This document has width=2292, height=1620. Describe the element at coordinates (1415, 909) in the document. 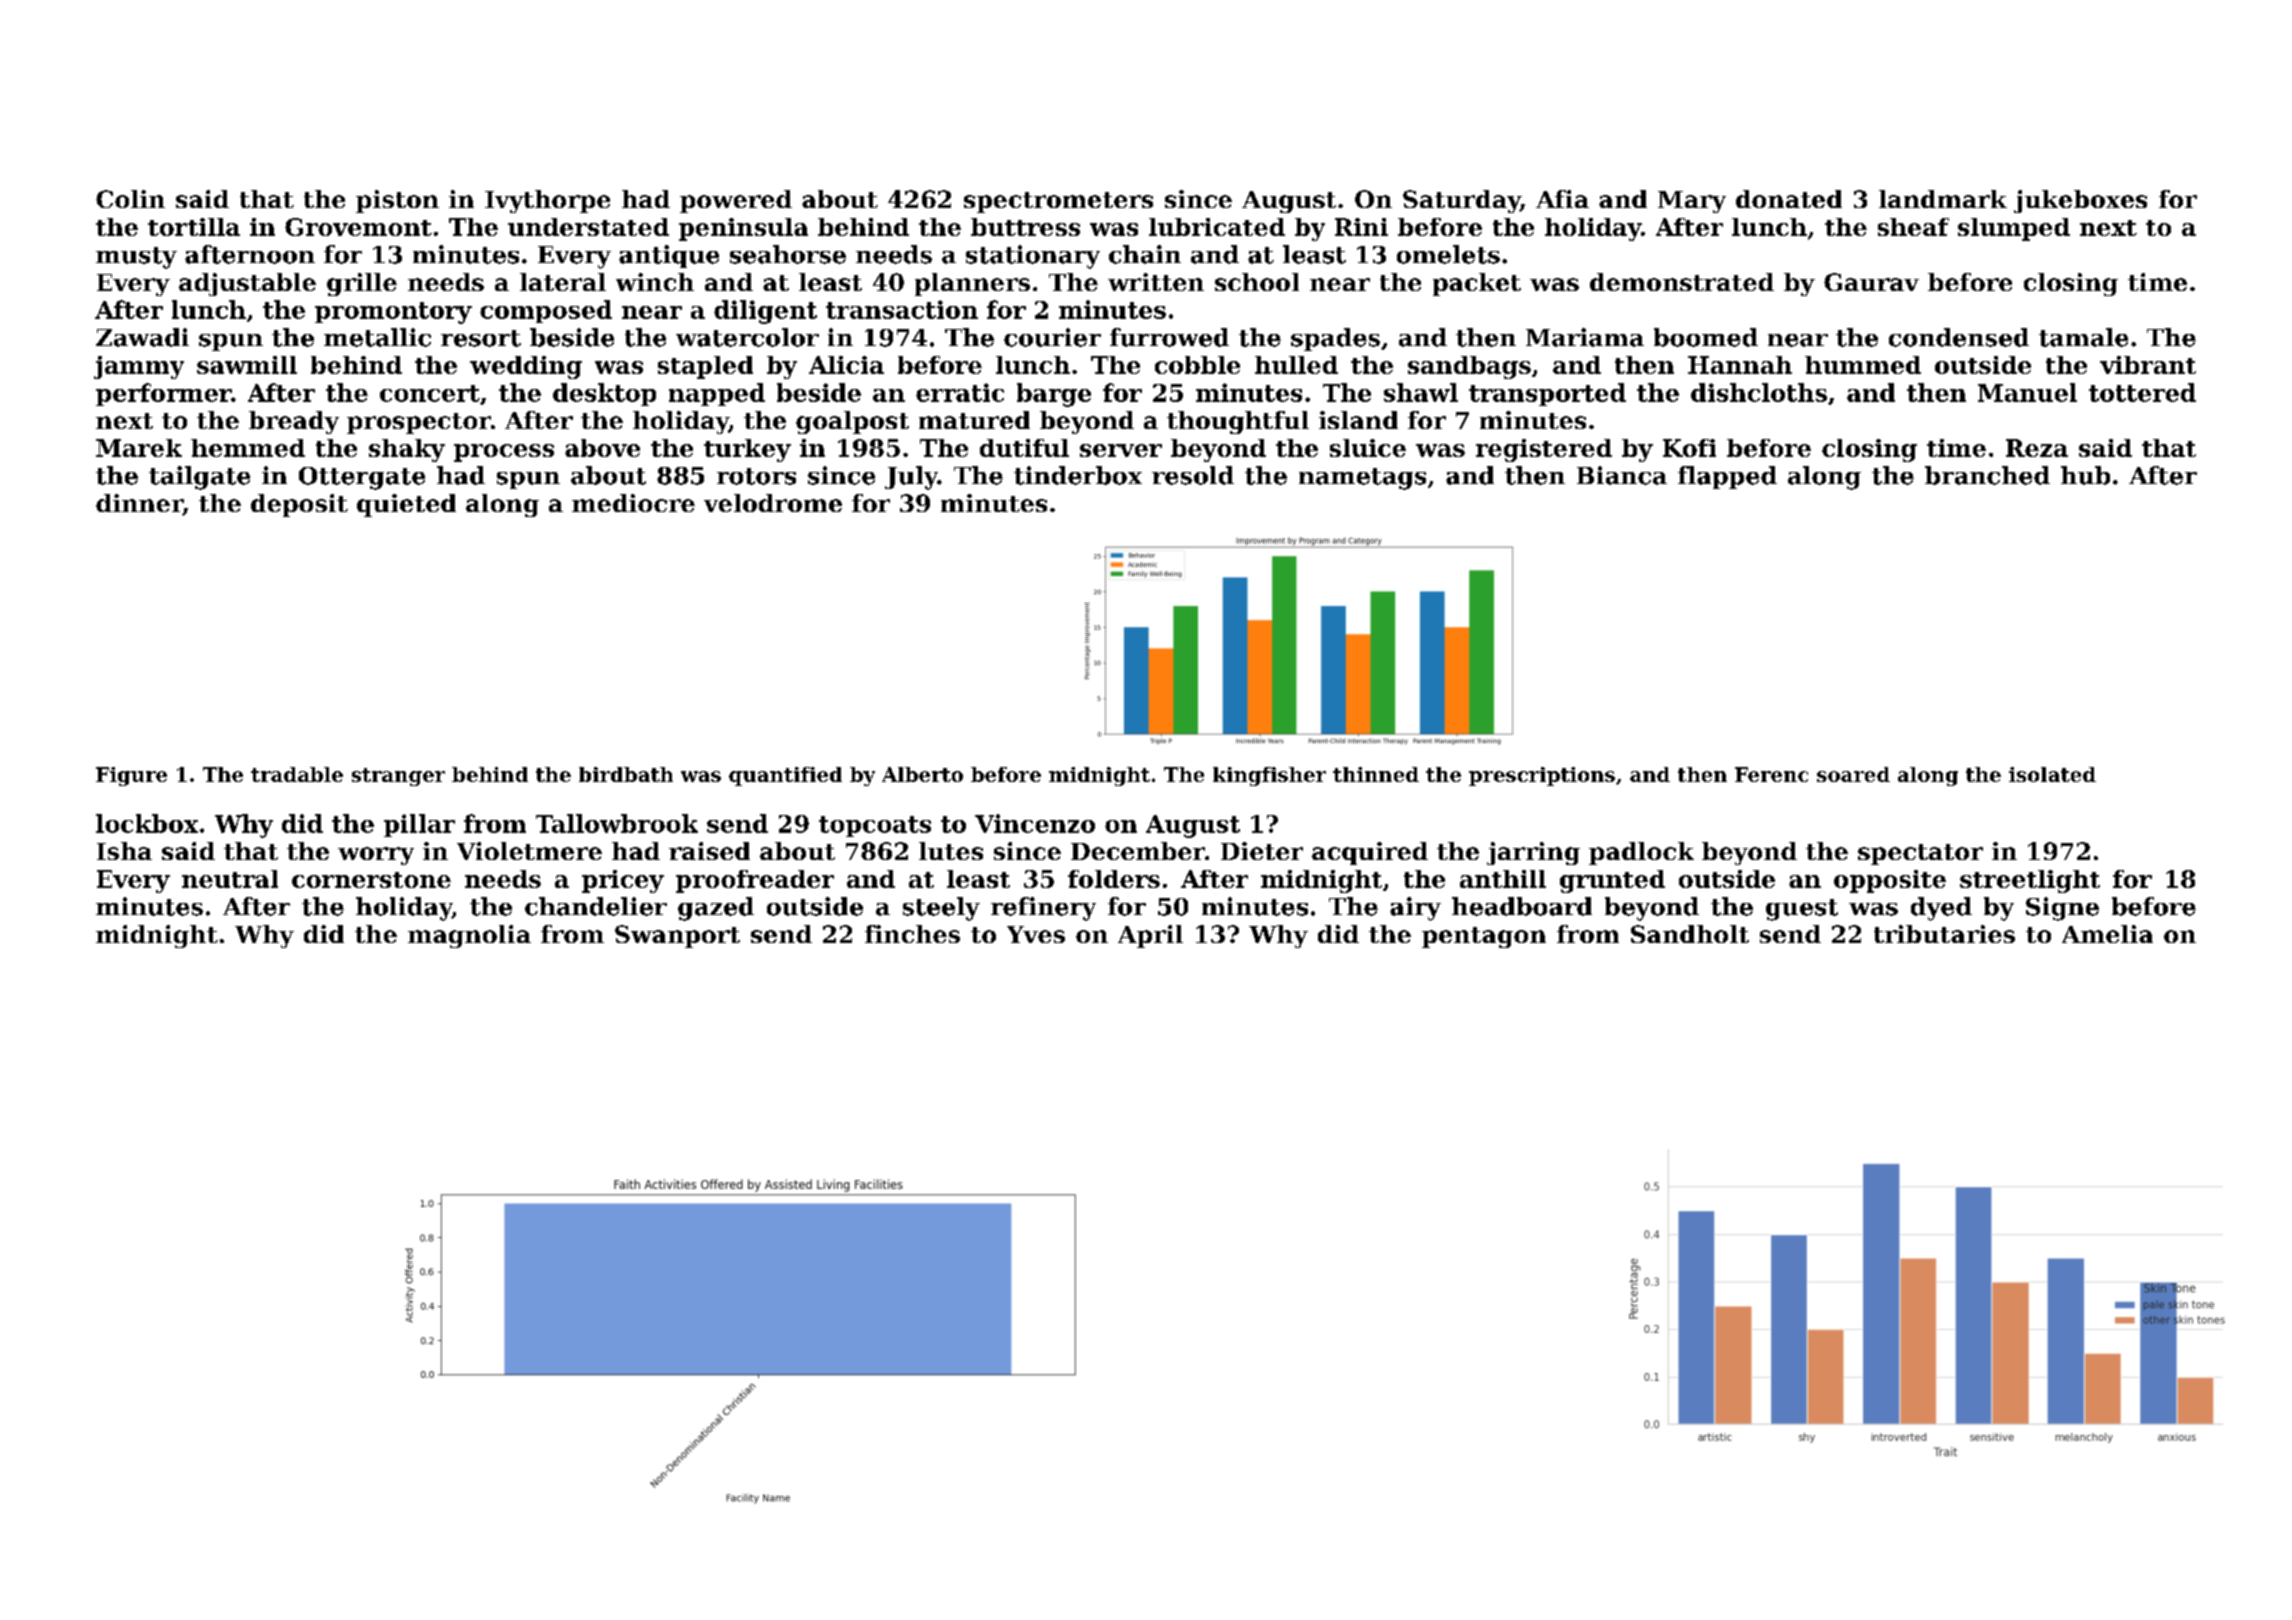

I see `airy` at that location.
